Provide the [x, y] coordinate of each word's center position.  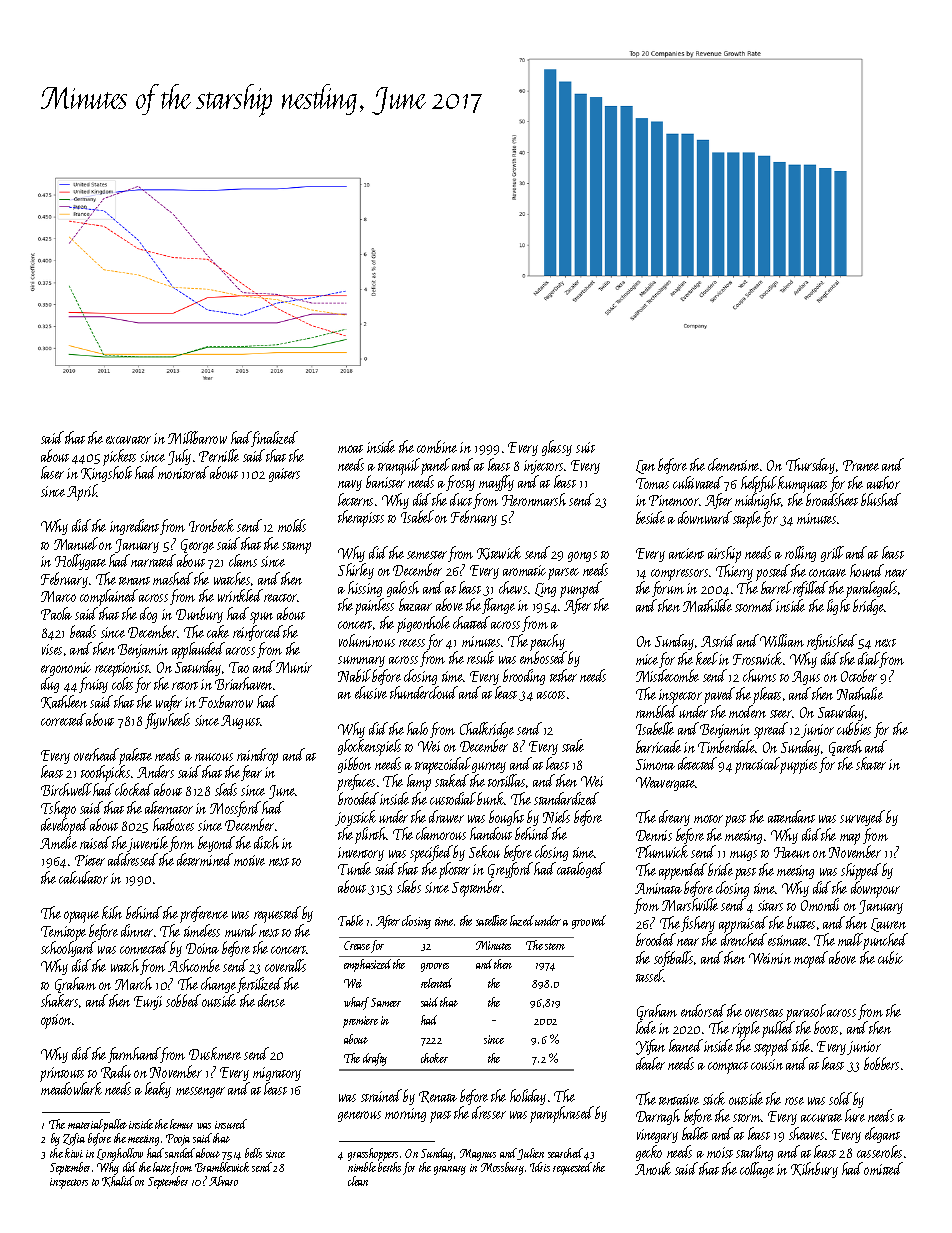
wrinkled [240, 595]
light [838, 607]
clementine [733, 464]
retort [185, 686]
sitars [770, 905]
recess [412, 643]
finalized [275, 439]
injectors [543, 467]
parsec [563, 574]
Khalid [118, 1181]
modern [747, 711]
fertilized [260, 985]
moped [811, 959]
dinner [137, 930]
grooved [589, 922]
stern [555, 946]
